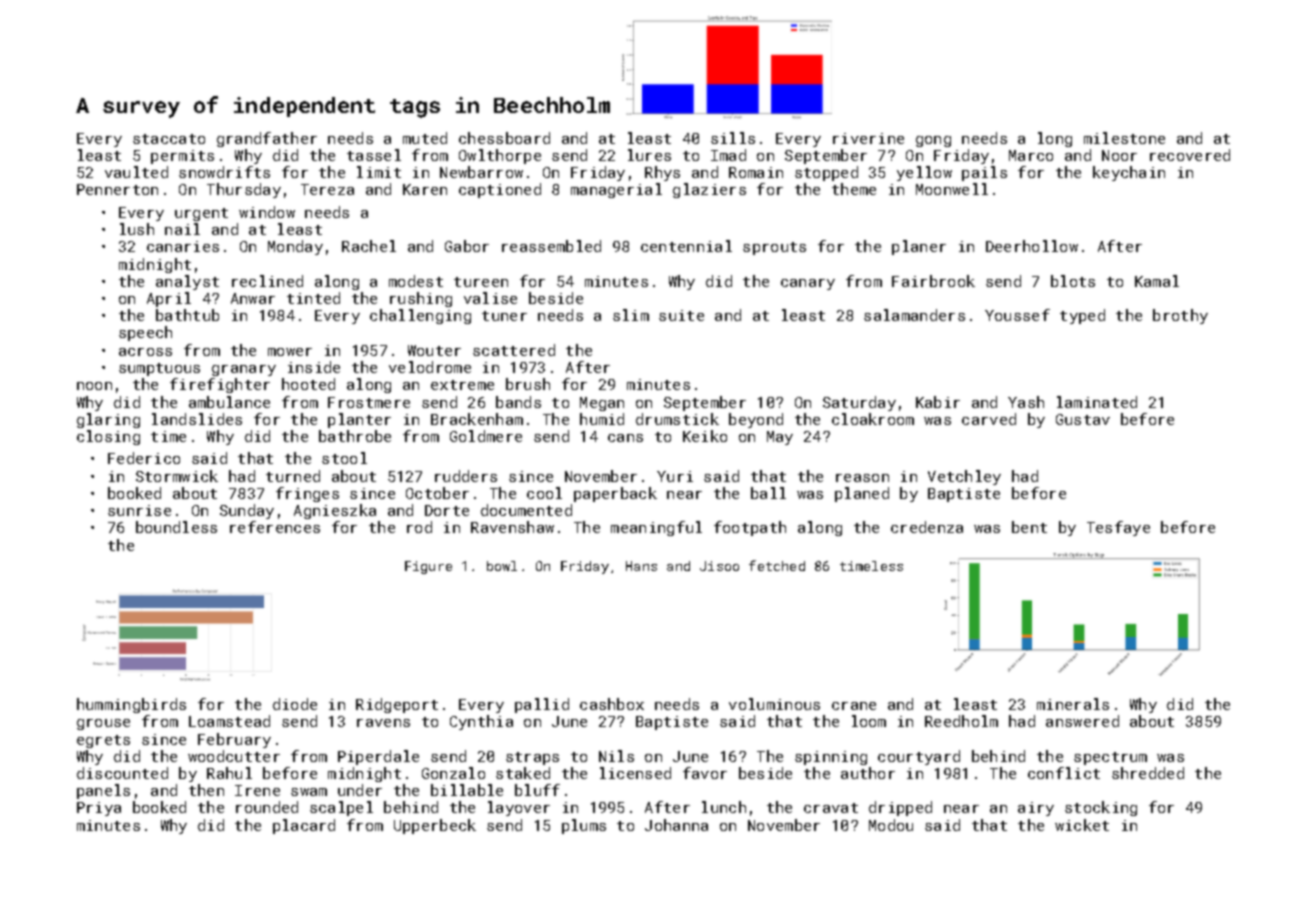 Image resolution: width=1308 pixels, height=924 pixels. I want to click on Johanna, so click(676, 825).
